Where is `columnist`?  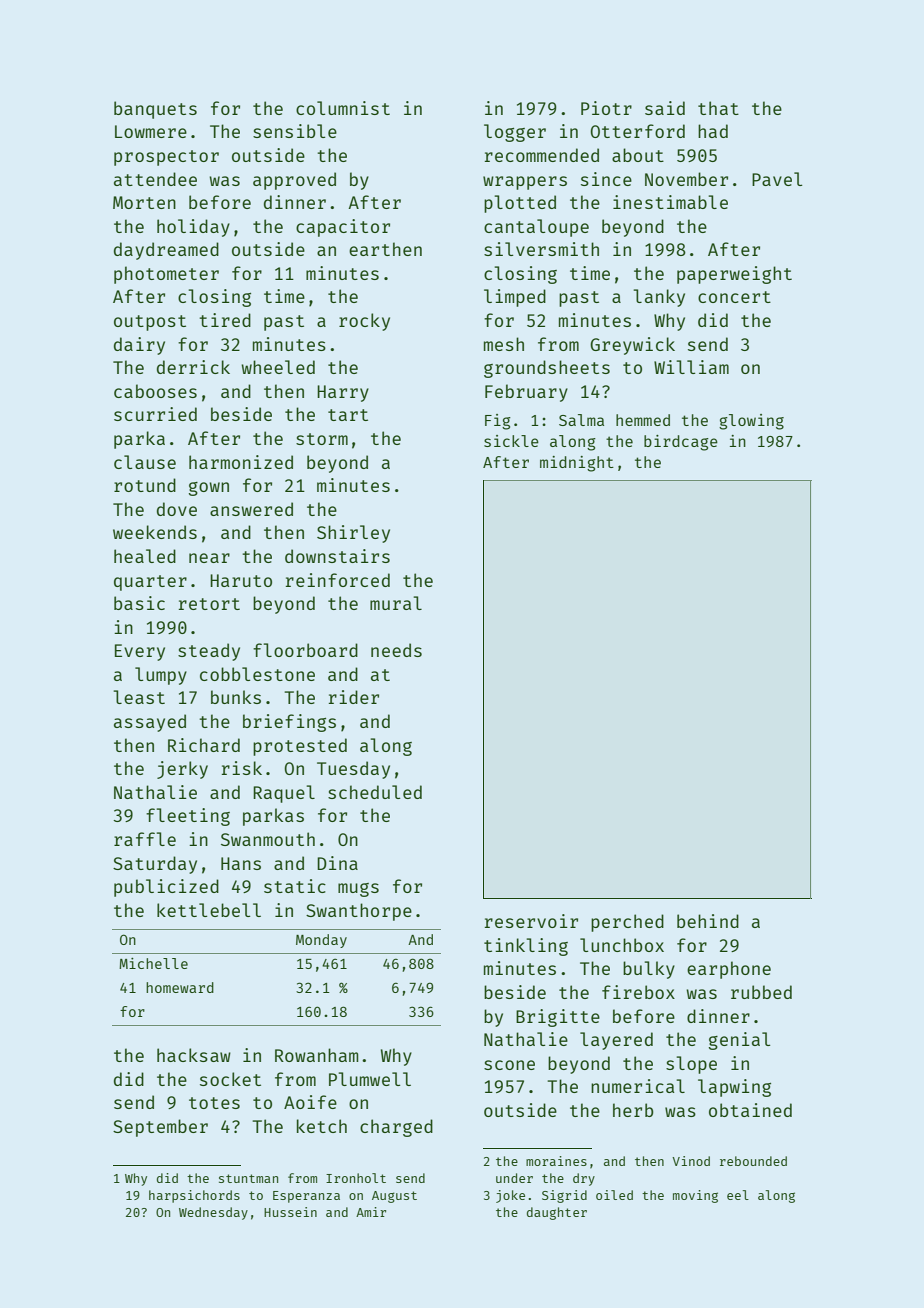 columnist is located at coordinates (343, 108).
